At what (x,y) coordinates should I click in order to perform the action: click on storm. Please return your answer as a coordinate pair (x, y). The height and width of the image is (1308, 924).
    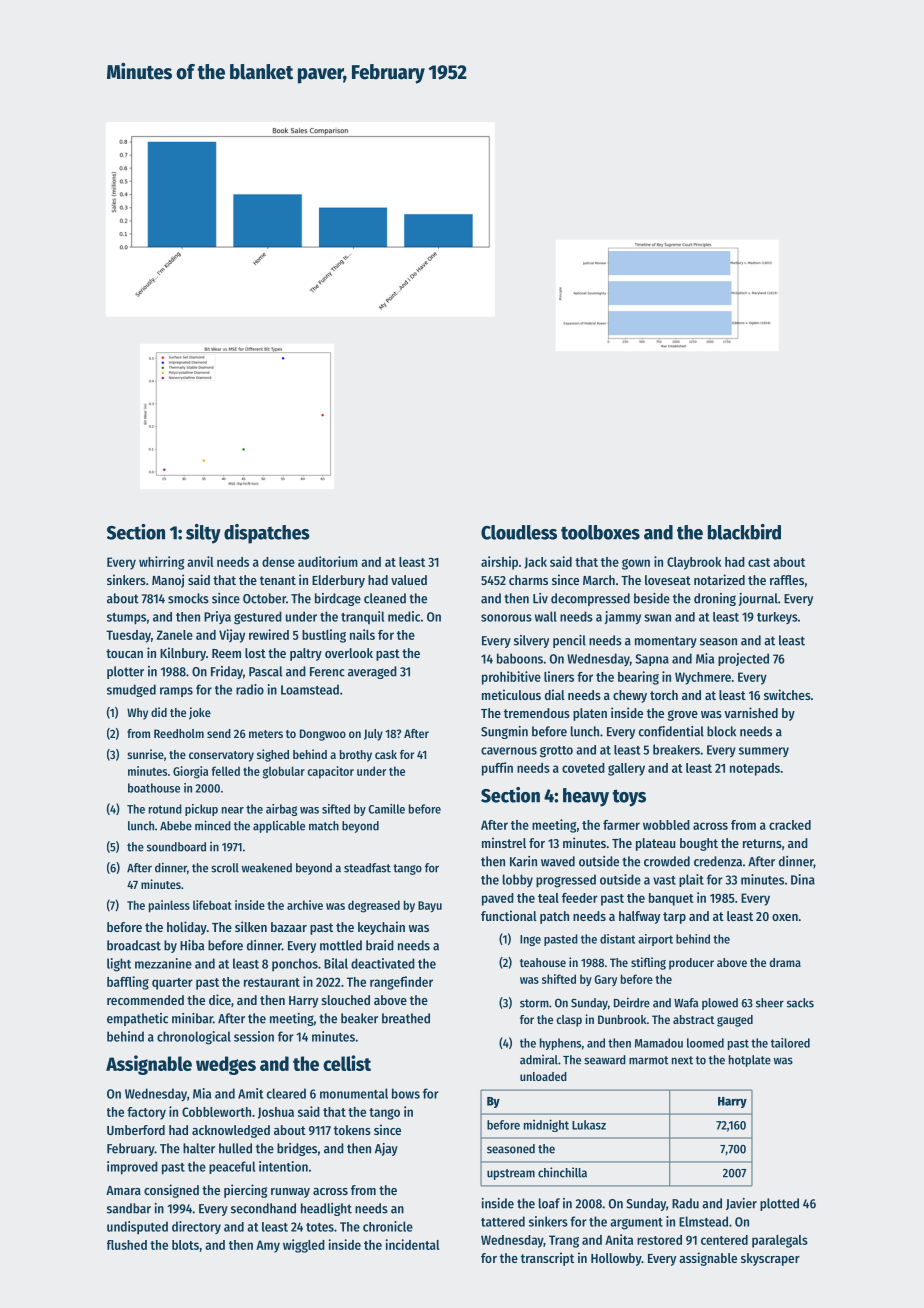
    Looking at the image, I should click on (534, 1003).
